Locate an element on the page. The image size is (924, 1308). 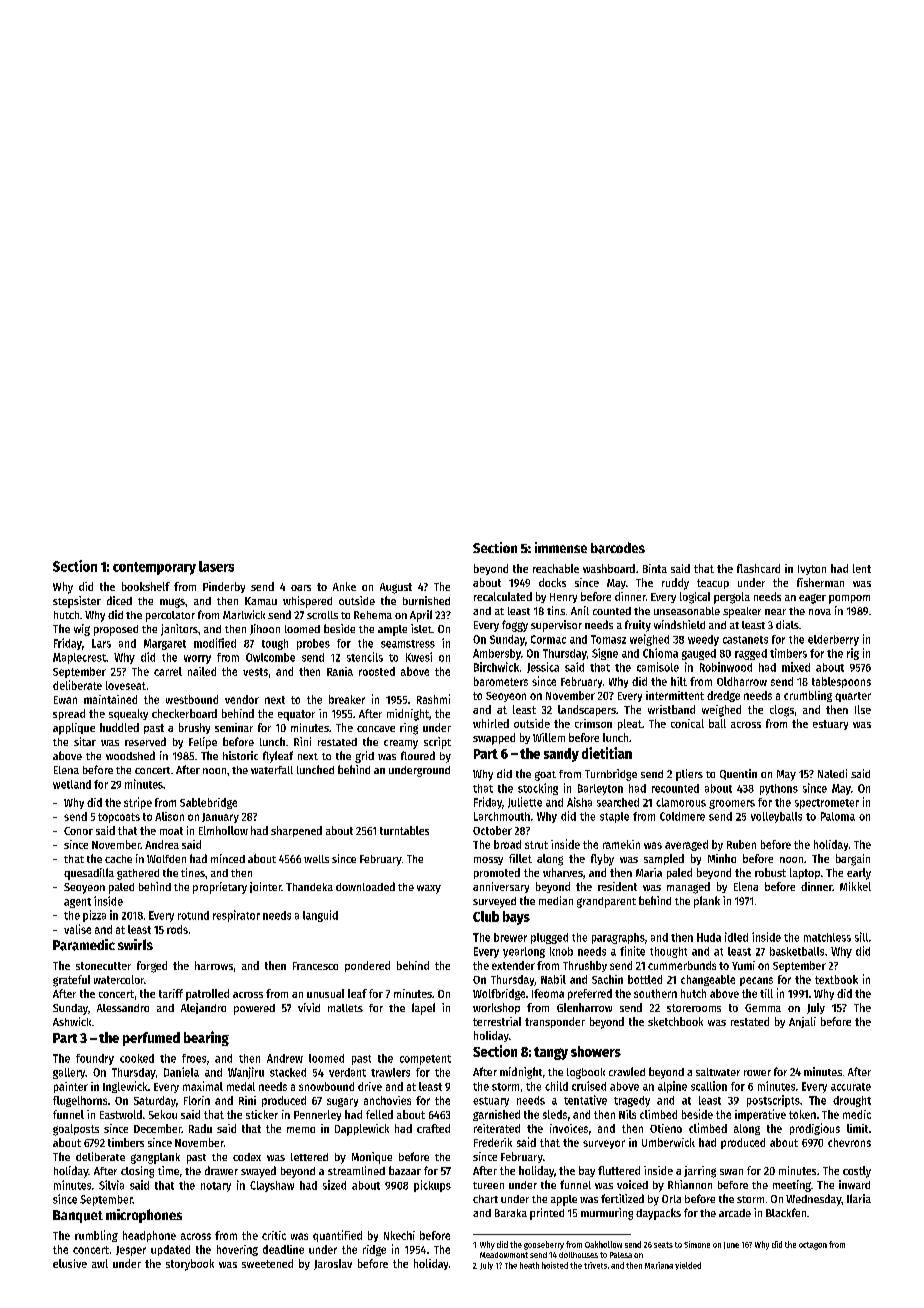
transponder is located at coordinates (555, 1022).
